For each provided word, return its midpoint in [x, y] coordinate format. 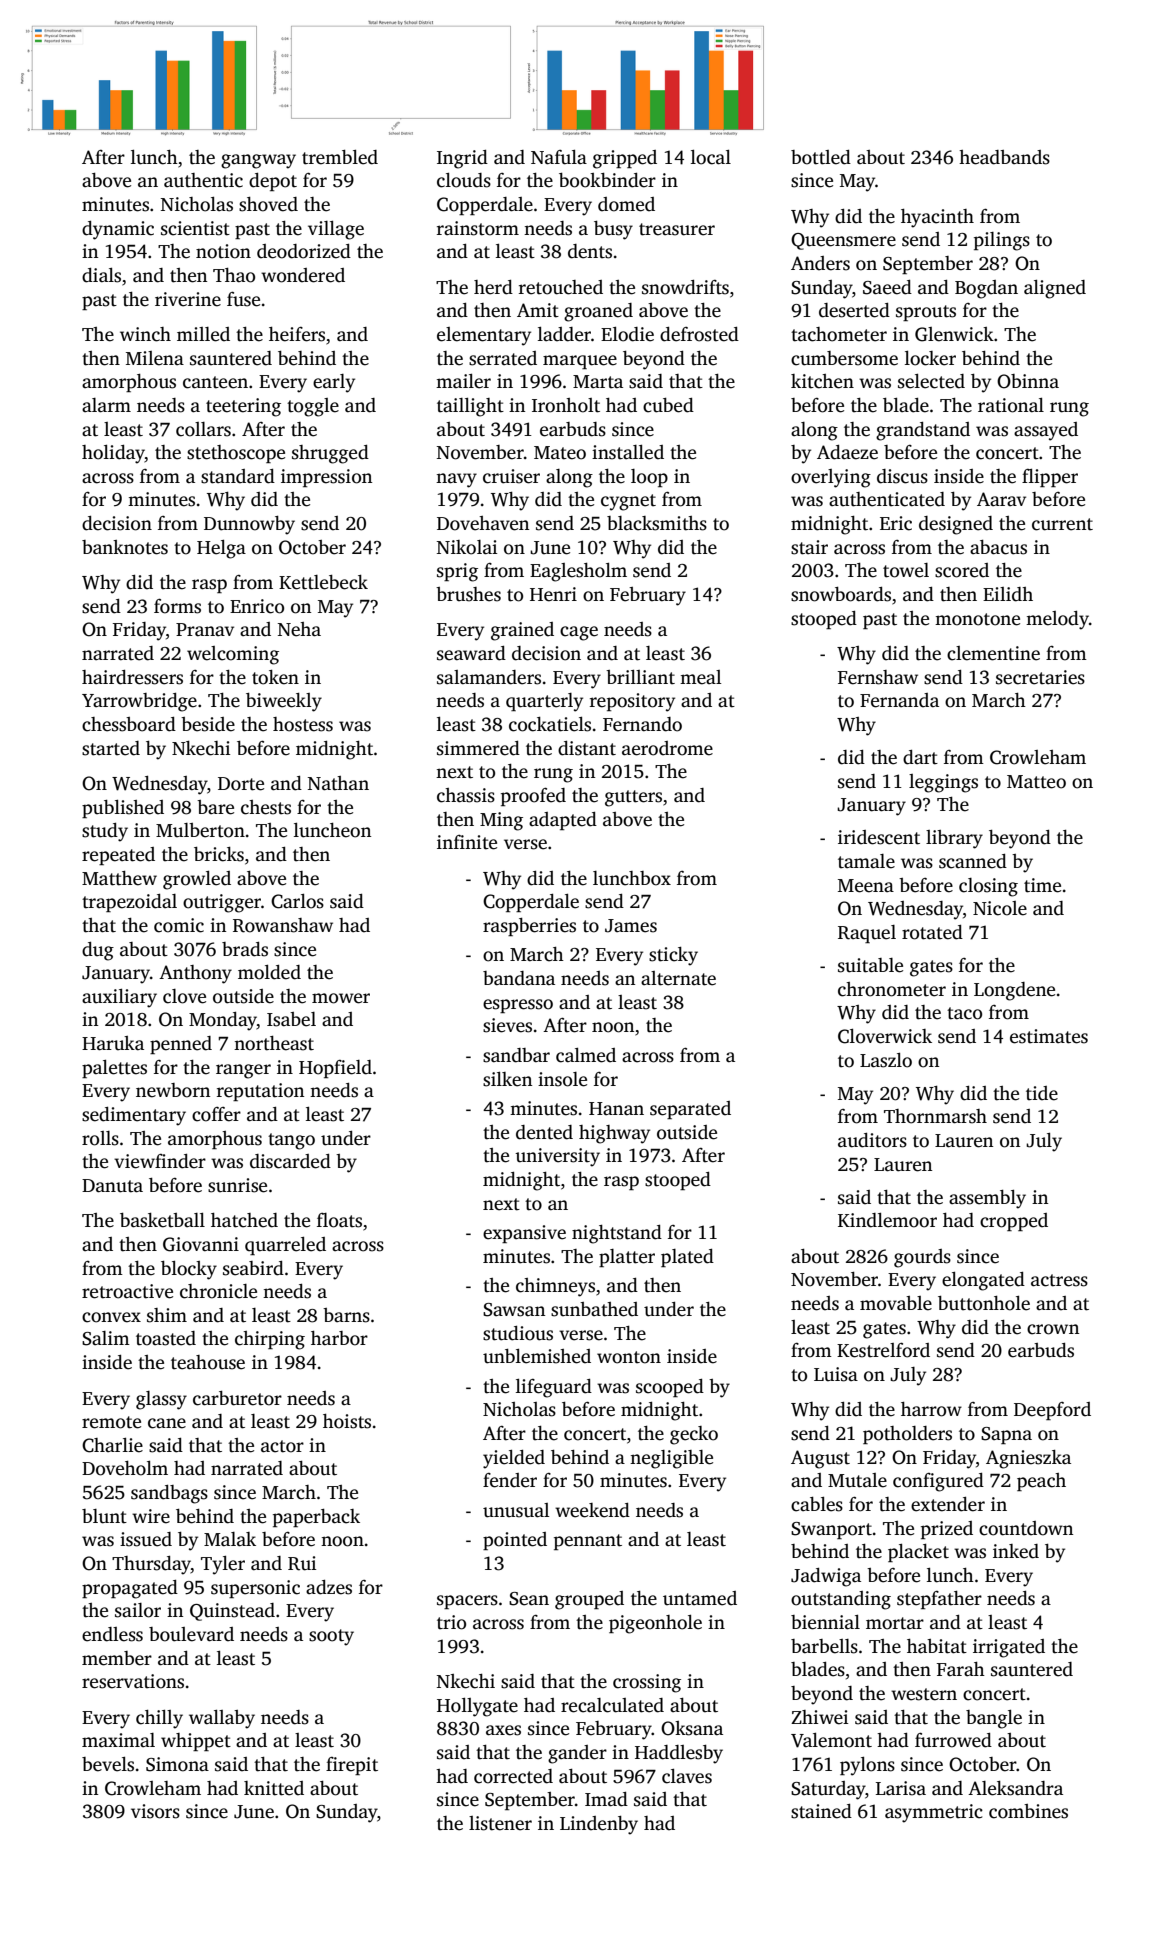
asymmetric [934, 1813]
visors [155, 1811]
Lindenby [599, 1825]
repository [632, 702]
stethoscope [236, 454]
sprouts [926, 313]
